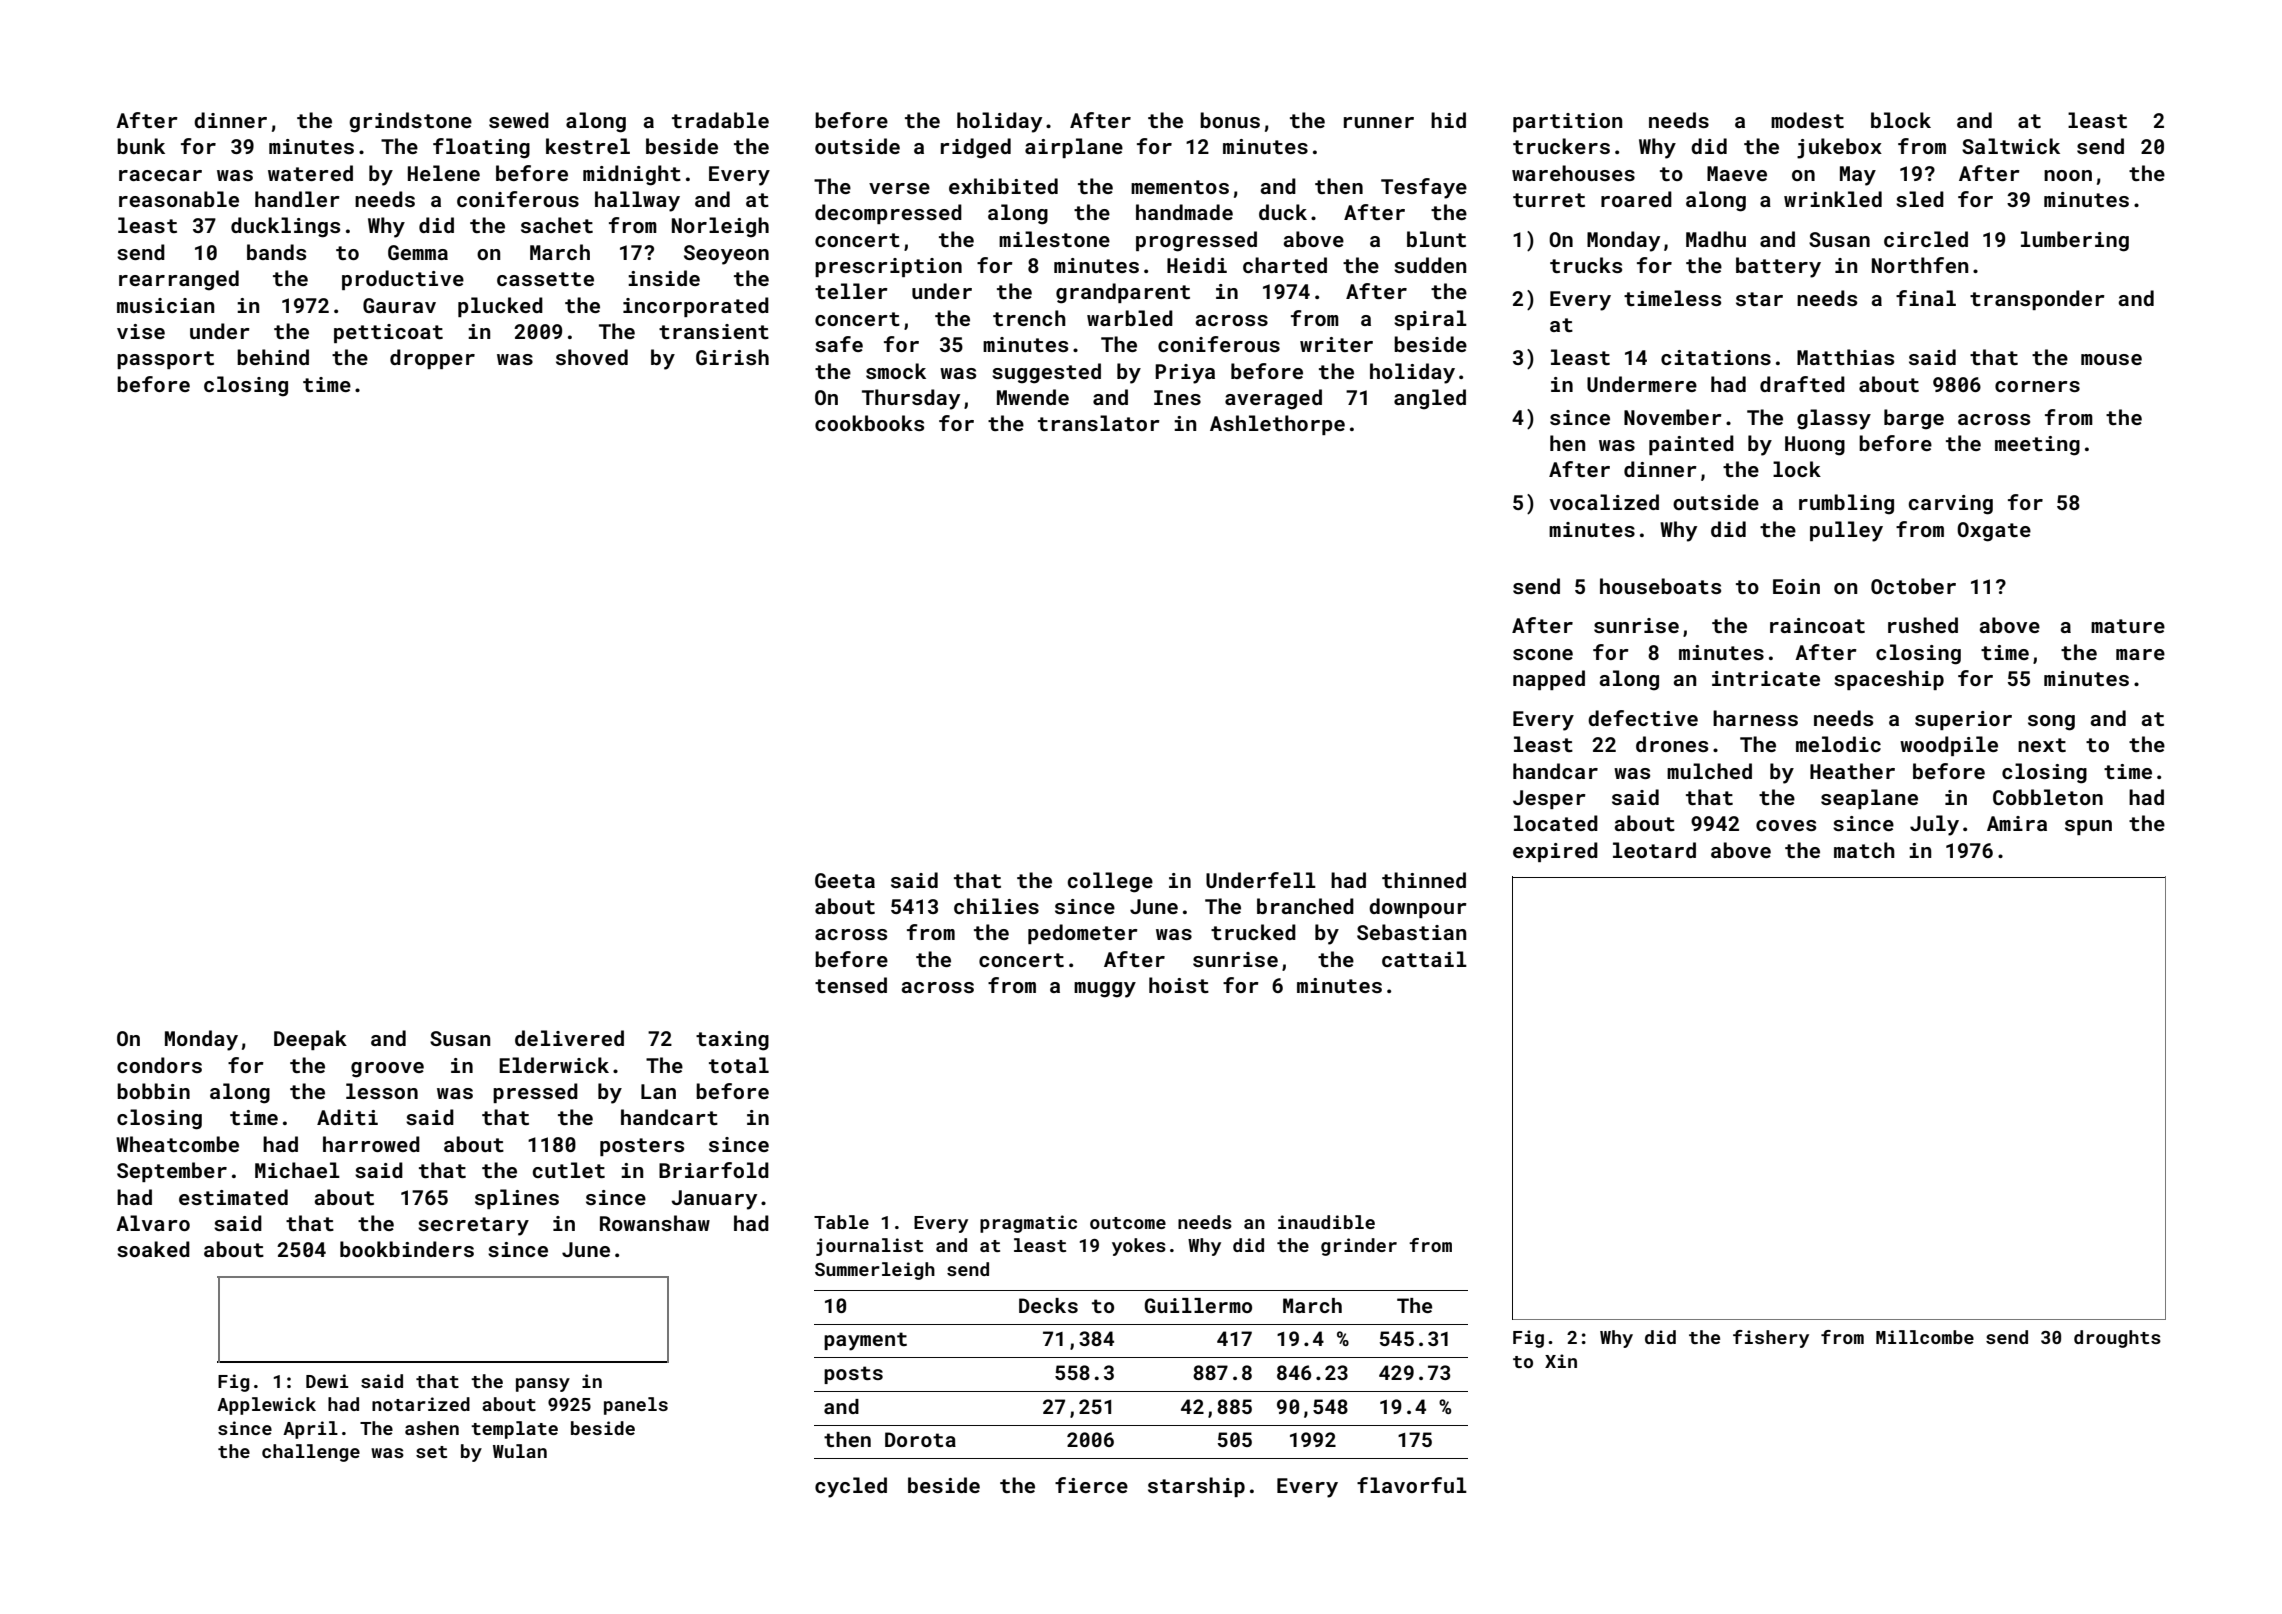 The height and width of the screenshot is (1614, 2282). Describe the element at coordinates (720, 120) in the screenshot. I see `tradable` at that location.
